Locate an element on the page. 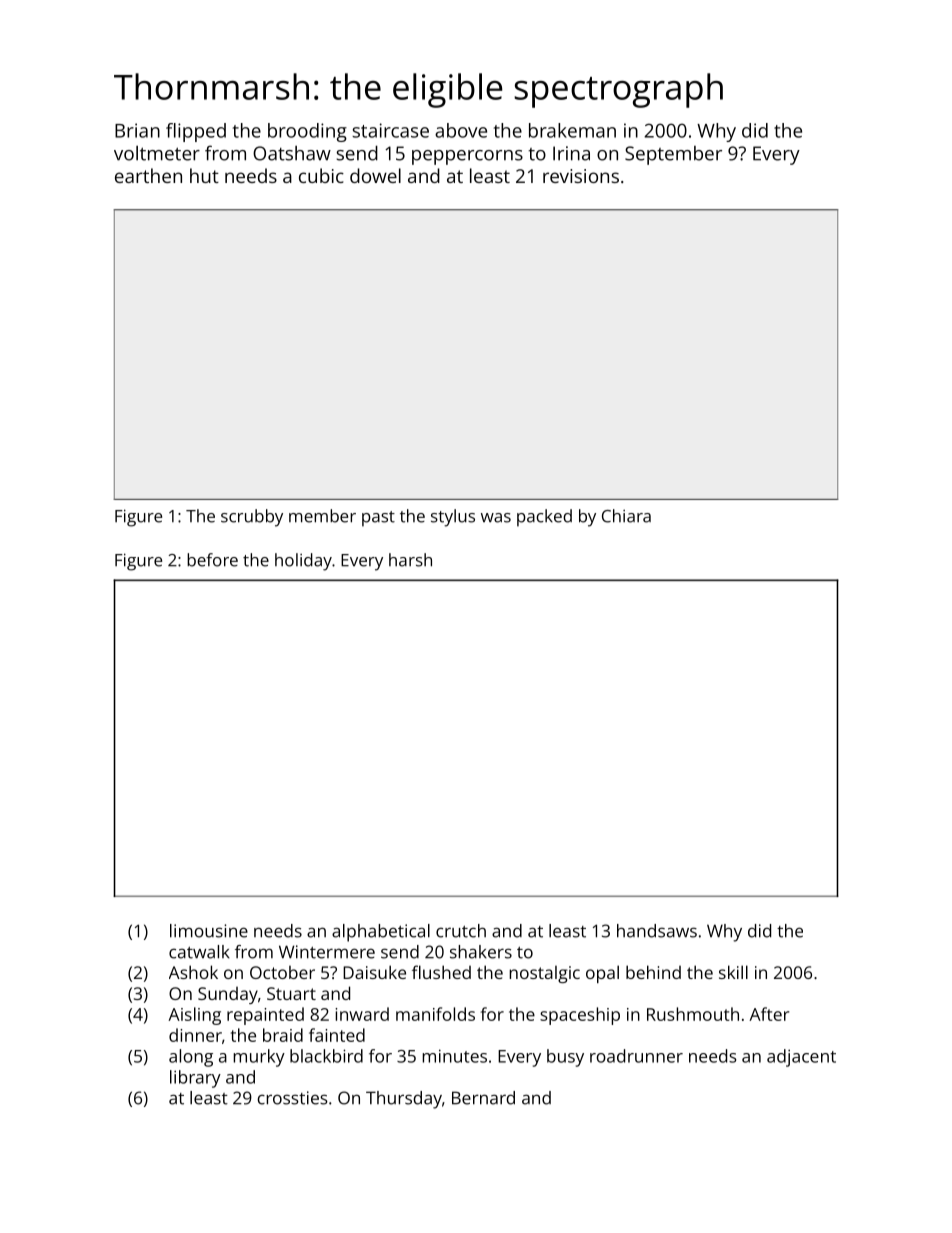 The width and height of the image is (952, 1233). Brian is located at coordinates (137, 130).
